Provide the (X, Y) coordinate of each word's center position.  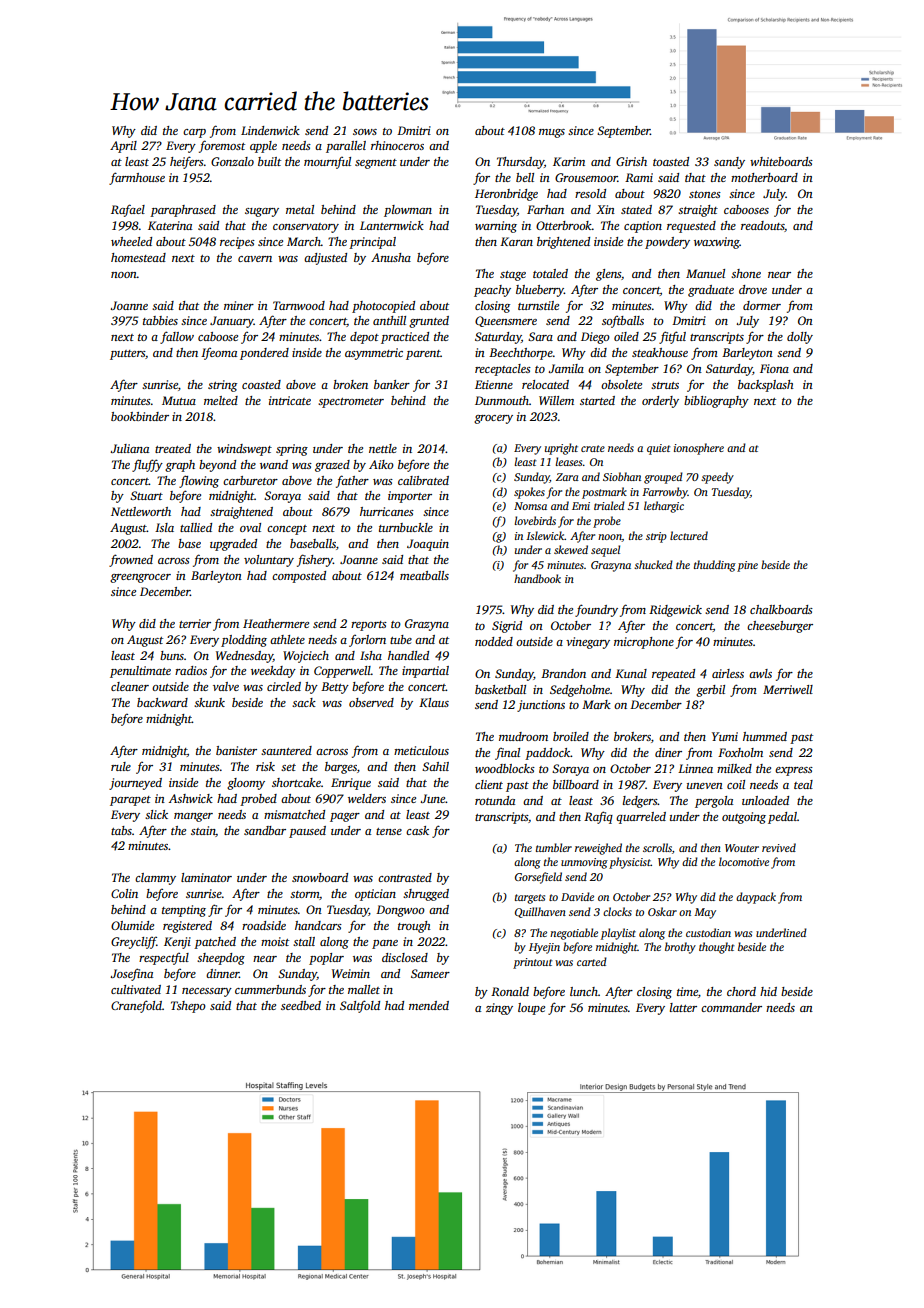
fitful (672, 337)
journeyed (135, 784)
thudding (715, 566)
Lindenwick (270, 130)
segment (376, 164)
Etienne (494, 384)
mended (429, 1005)
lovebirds (535, 520)
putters (127, 355)
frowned (131, 560)
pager (345, 817)
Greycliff (134, 943)
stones (705, 194)
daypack (756, 898)
